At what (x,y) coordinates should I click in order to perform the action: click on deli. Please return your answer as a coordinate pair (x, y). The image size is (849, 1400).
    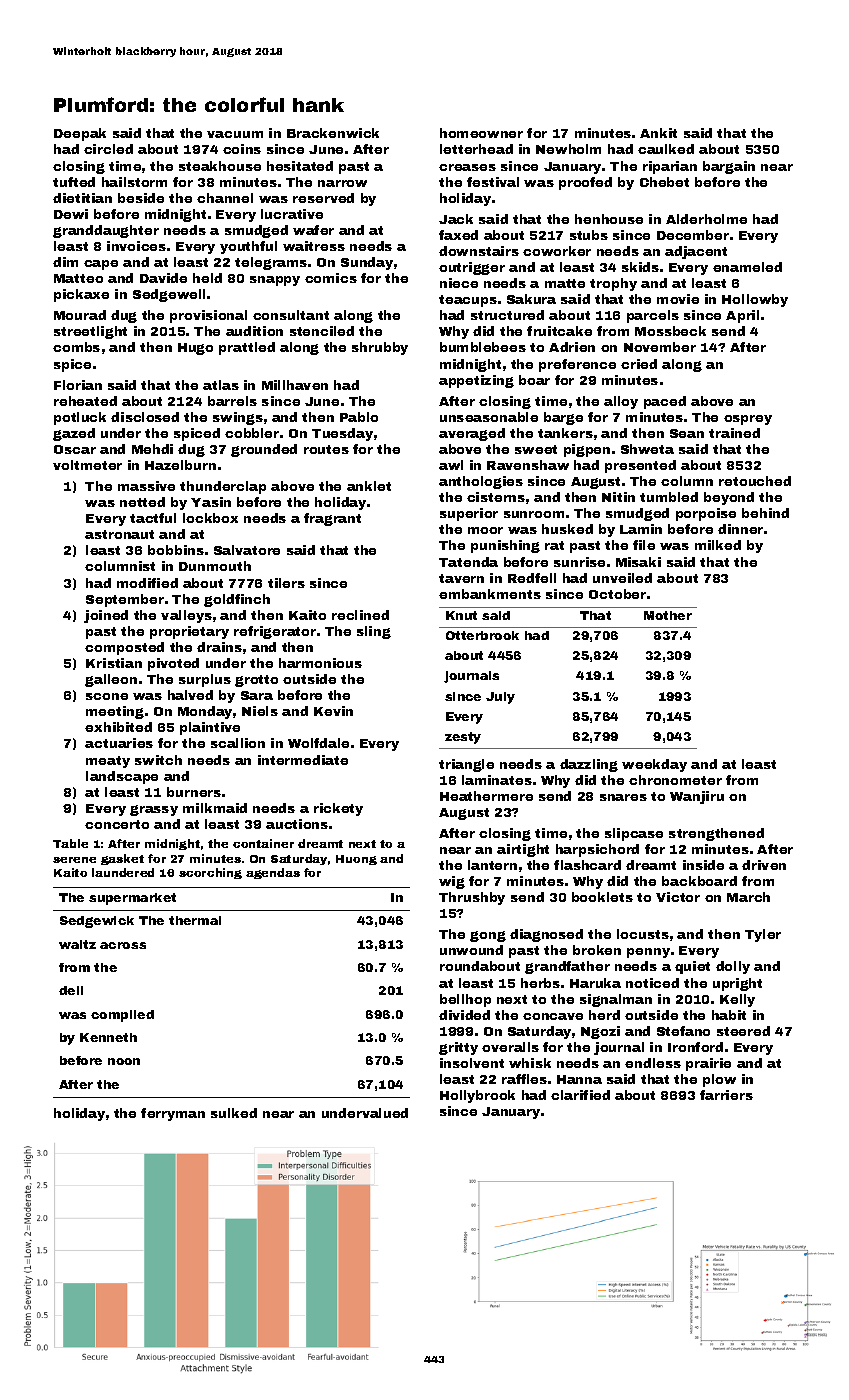
    Looking at the image, I should click on (71, 990).
